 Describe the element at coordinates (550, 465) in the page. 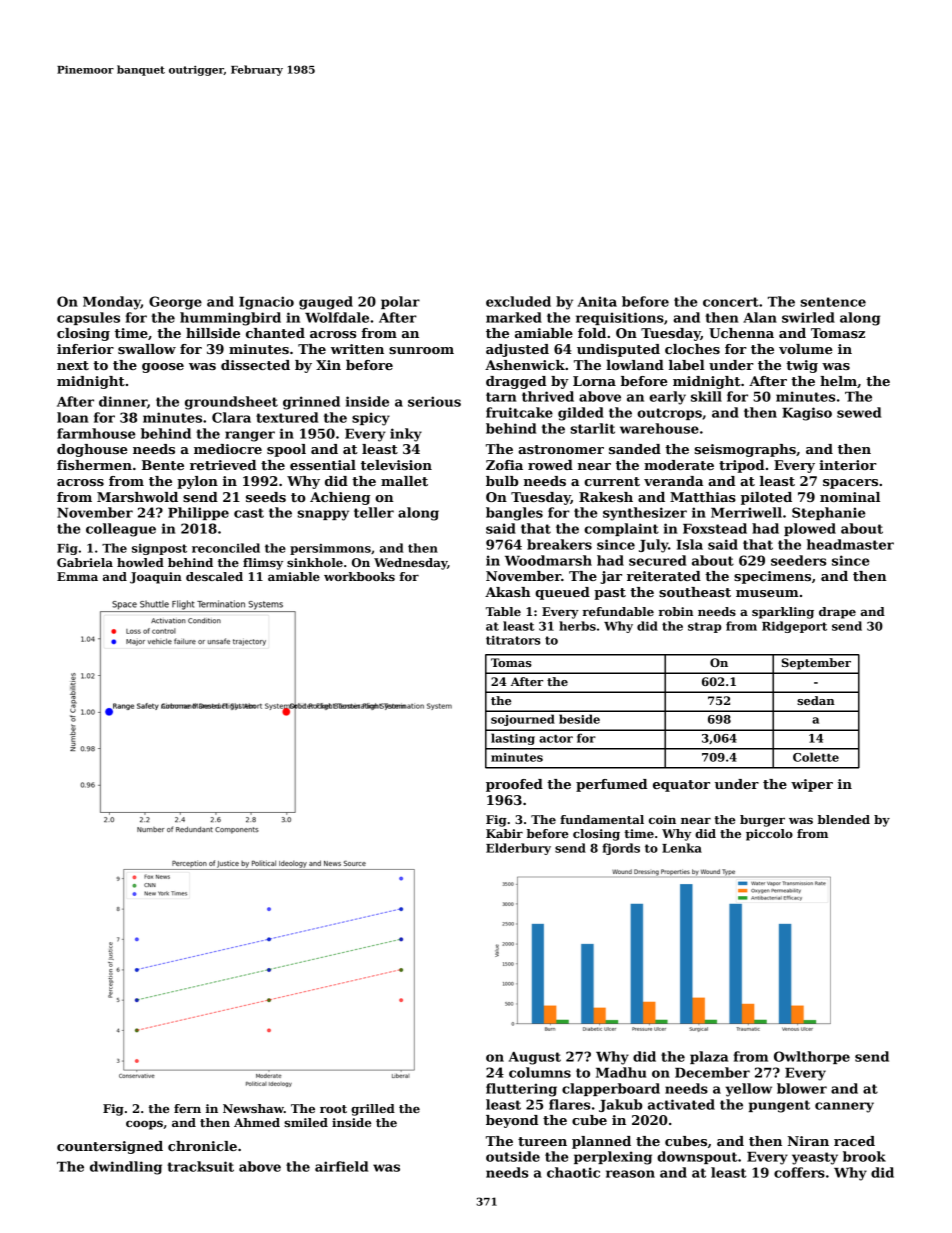

I see `rowed` at that location.
